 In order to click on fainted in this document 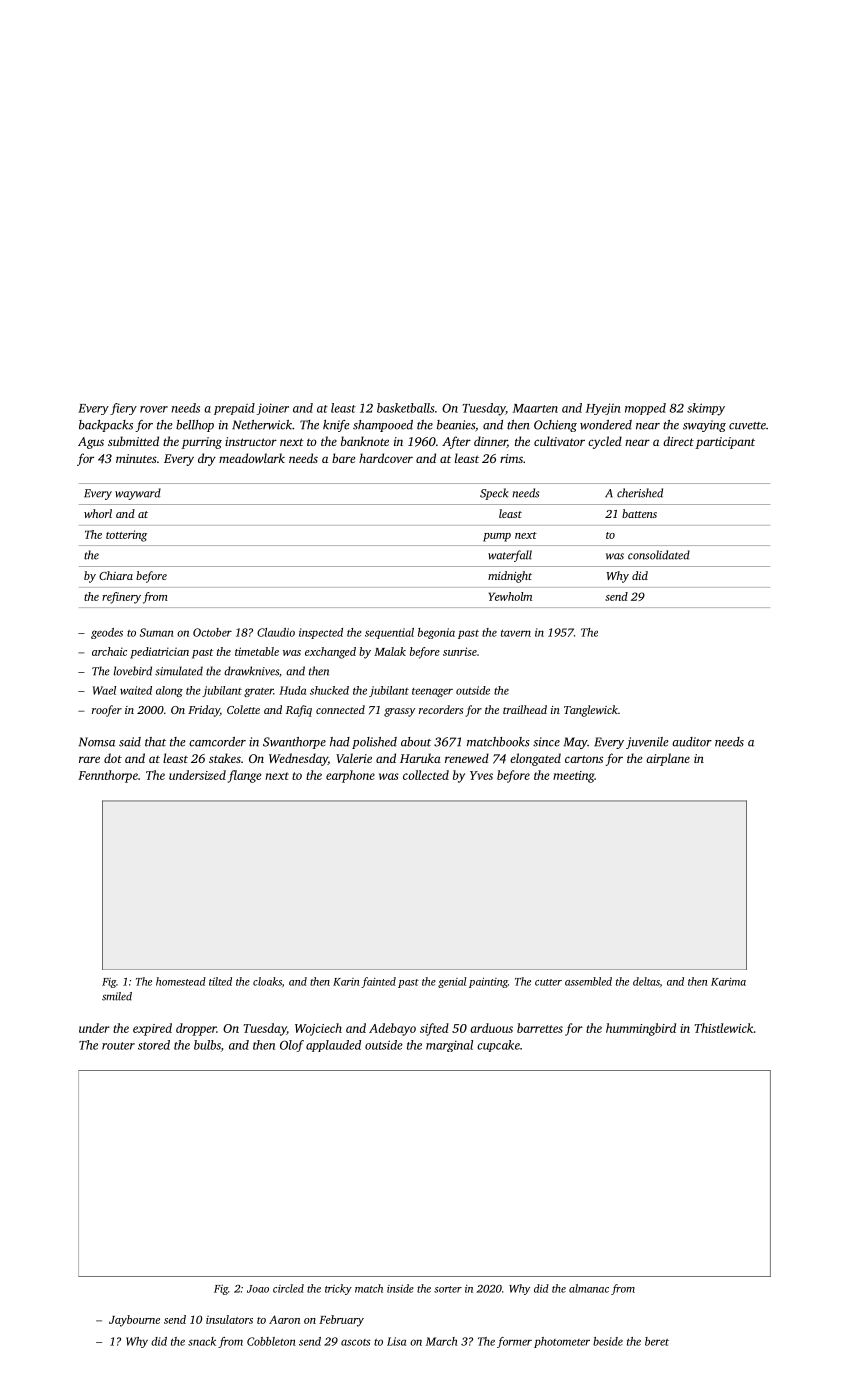, I will do `click(378, 982)`.
